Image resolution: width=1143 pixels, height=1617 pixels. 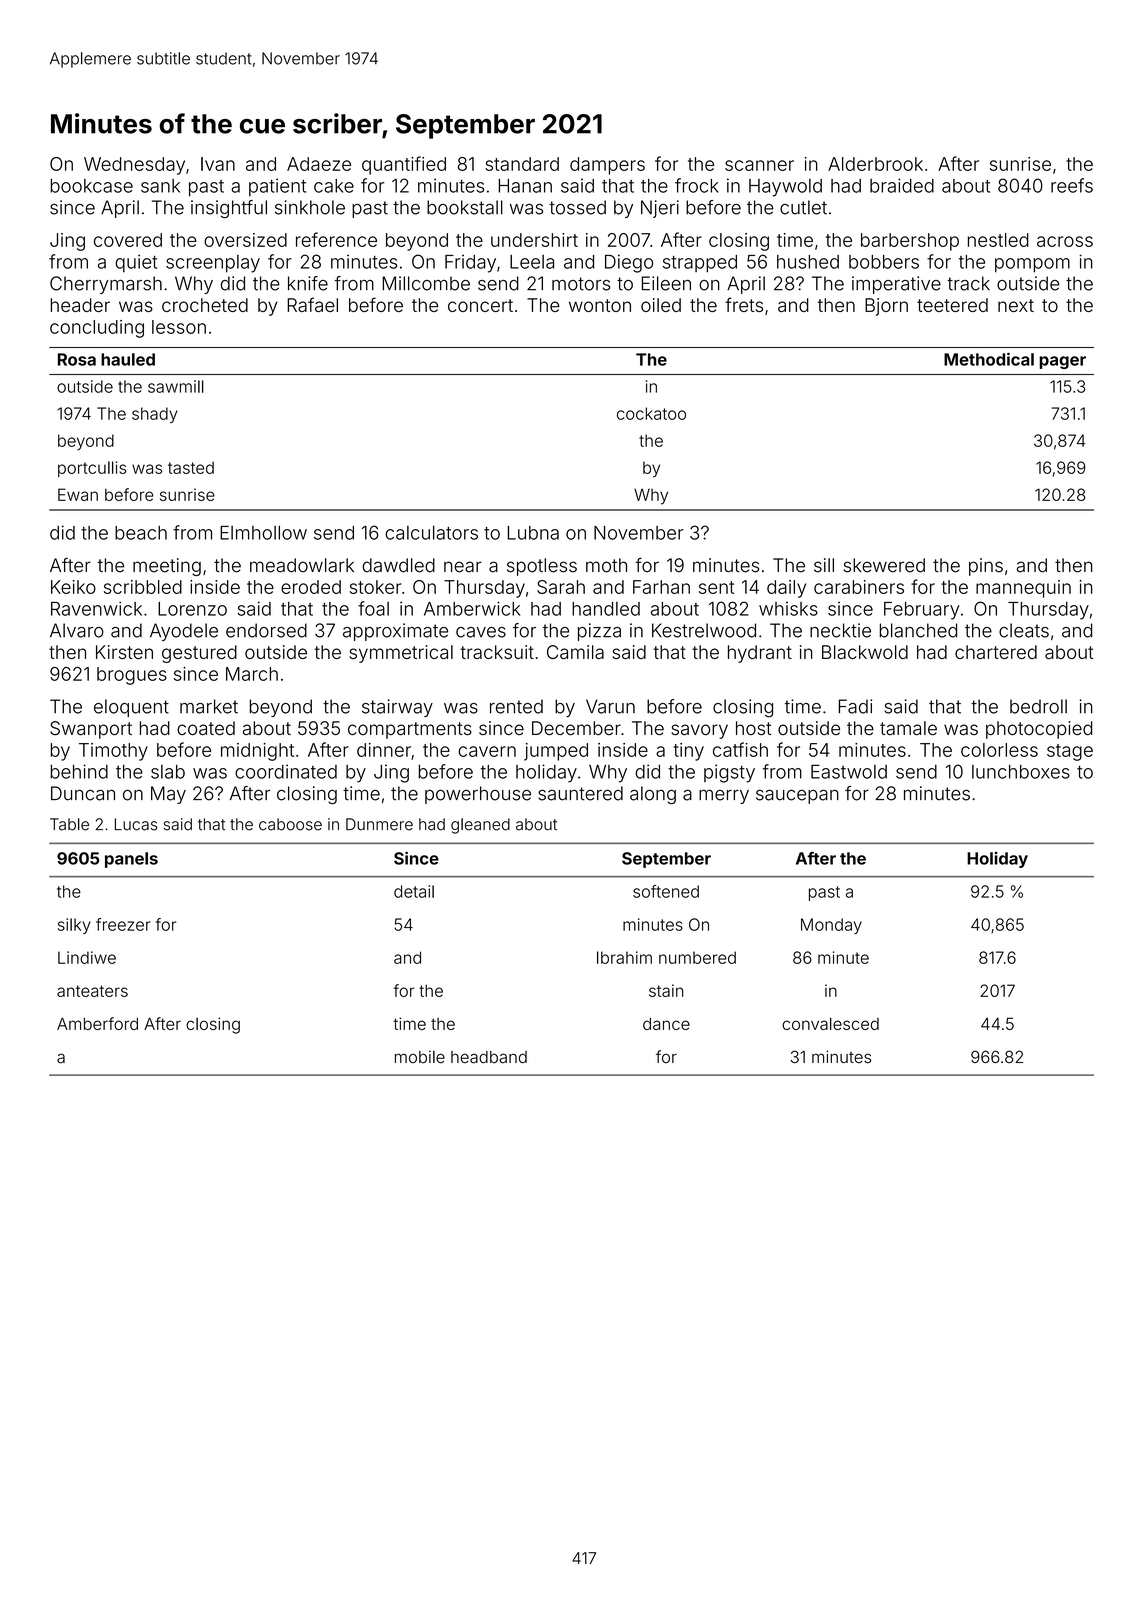 What do you see at coordinates (78, 494) in the page?
I see `Ewan` at bounding box center [78, 494].
